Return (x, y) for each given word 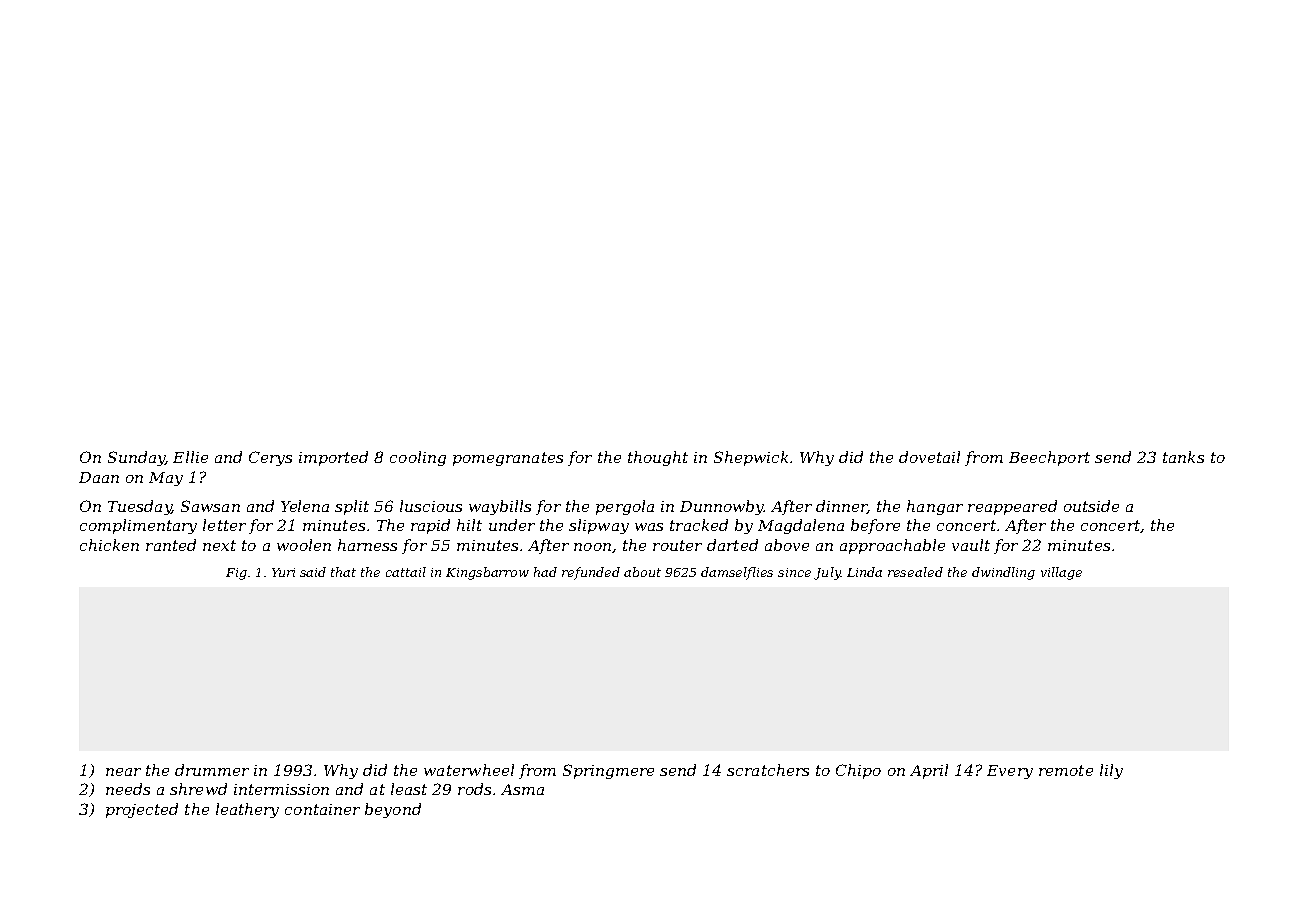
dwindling (1003, 573)
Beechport (1049, 458)
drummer (212, 770)
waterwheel (469, 770)
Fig (236, 574)
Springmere (608, 771)
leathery (247, 810)
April (929, 771)
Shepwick (751, 458)
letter (224, 525)
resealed (915, 572)
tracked (699, 525)
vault (971, 545)
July (827, 573)
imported (333, 458)
